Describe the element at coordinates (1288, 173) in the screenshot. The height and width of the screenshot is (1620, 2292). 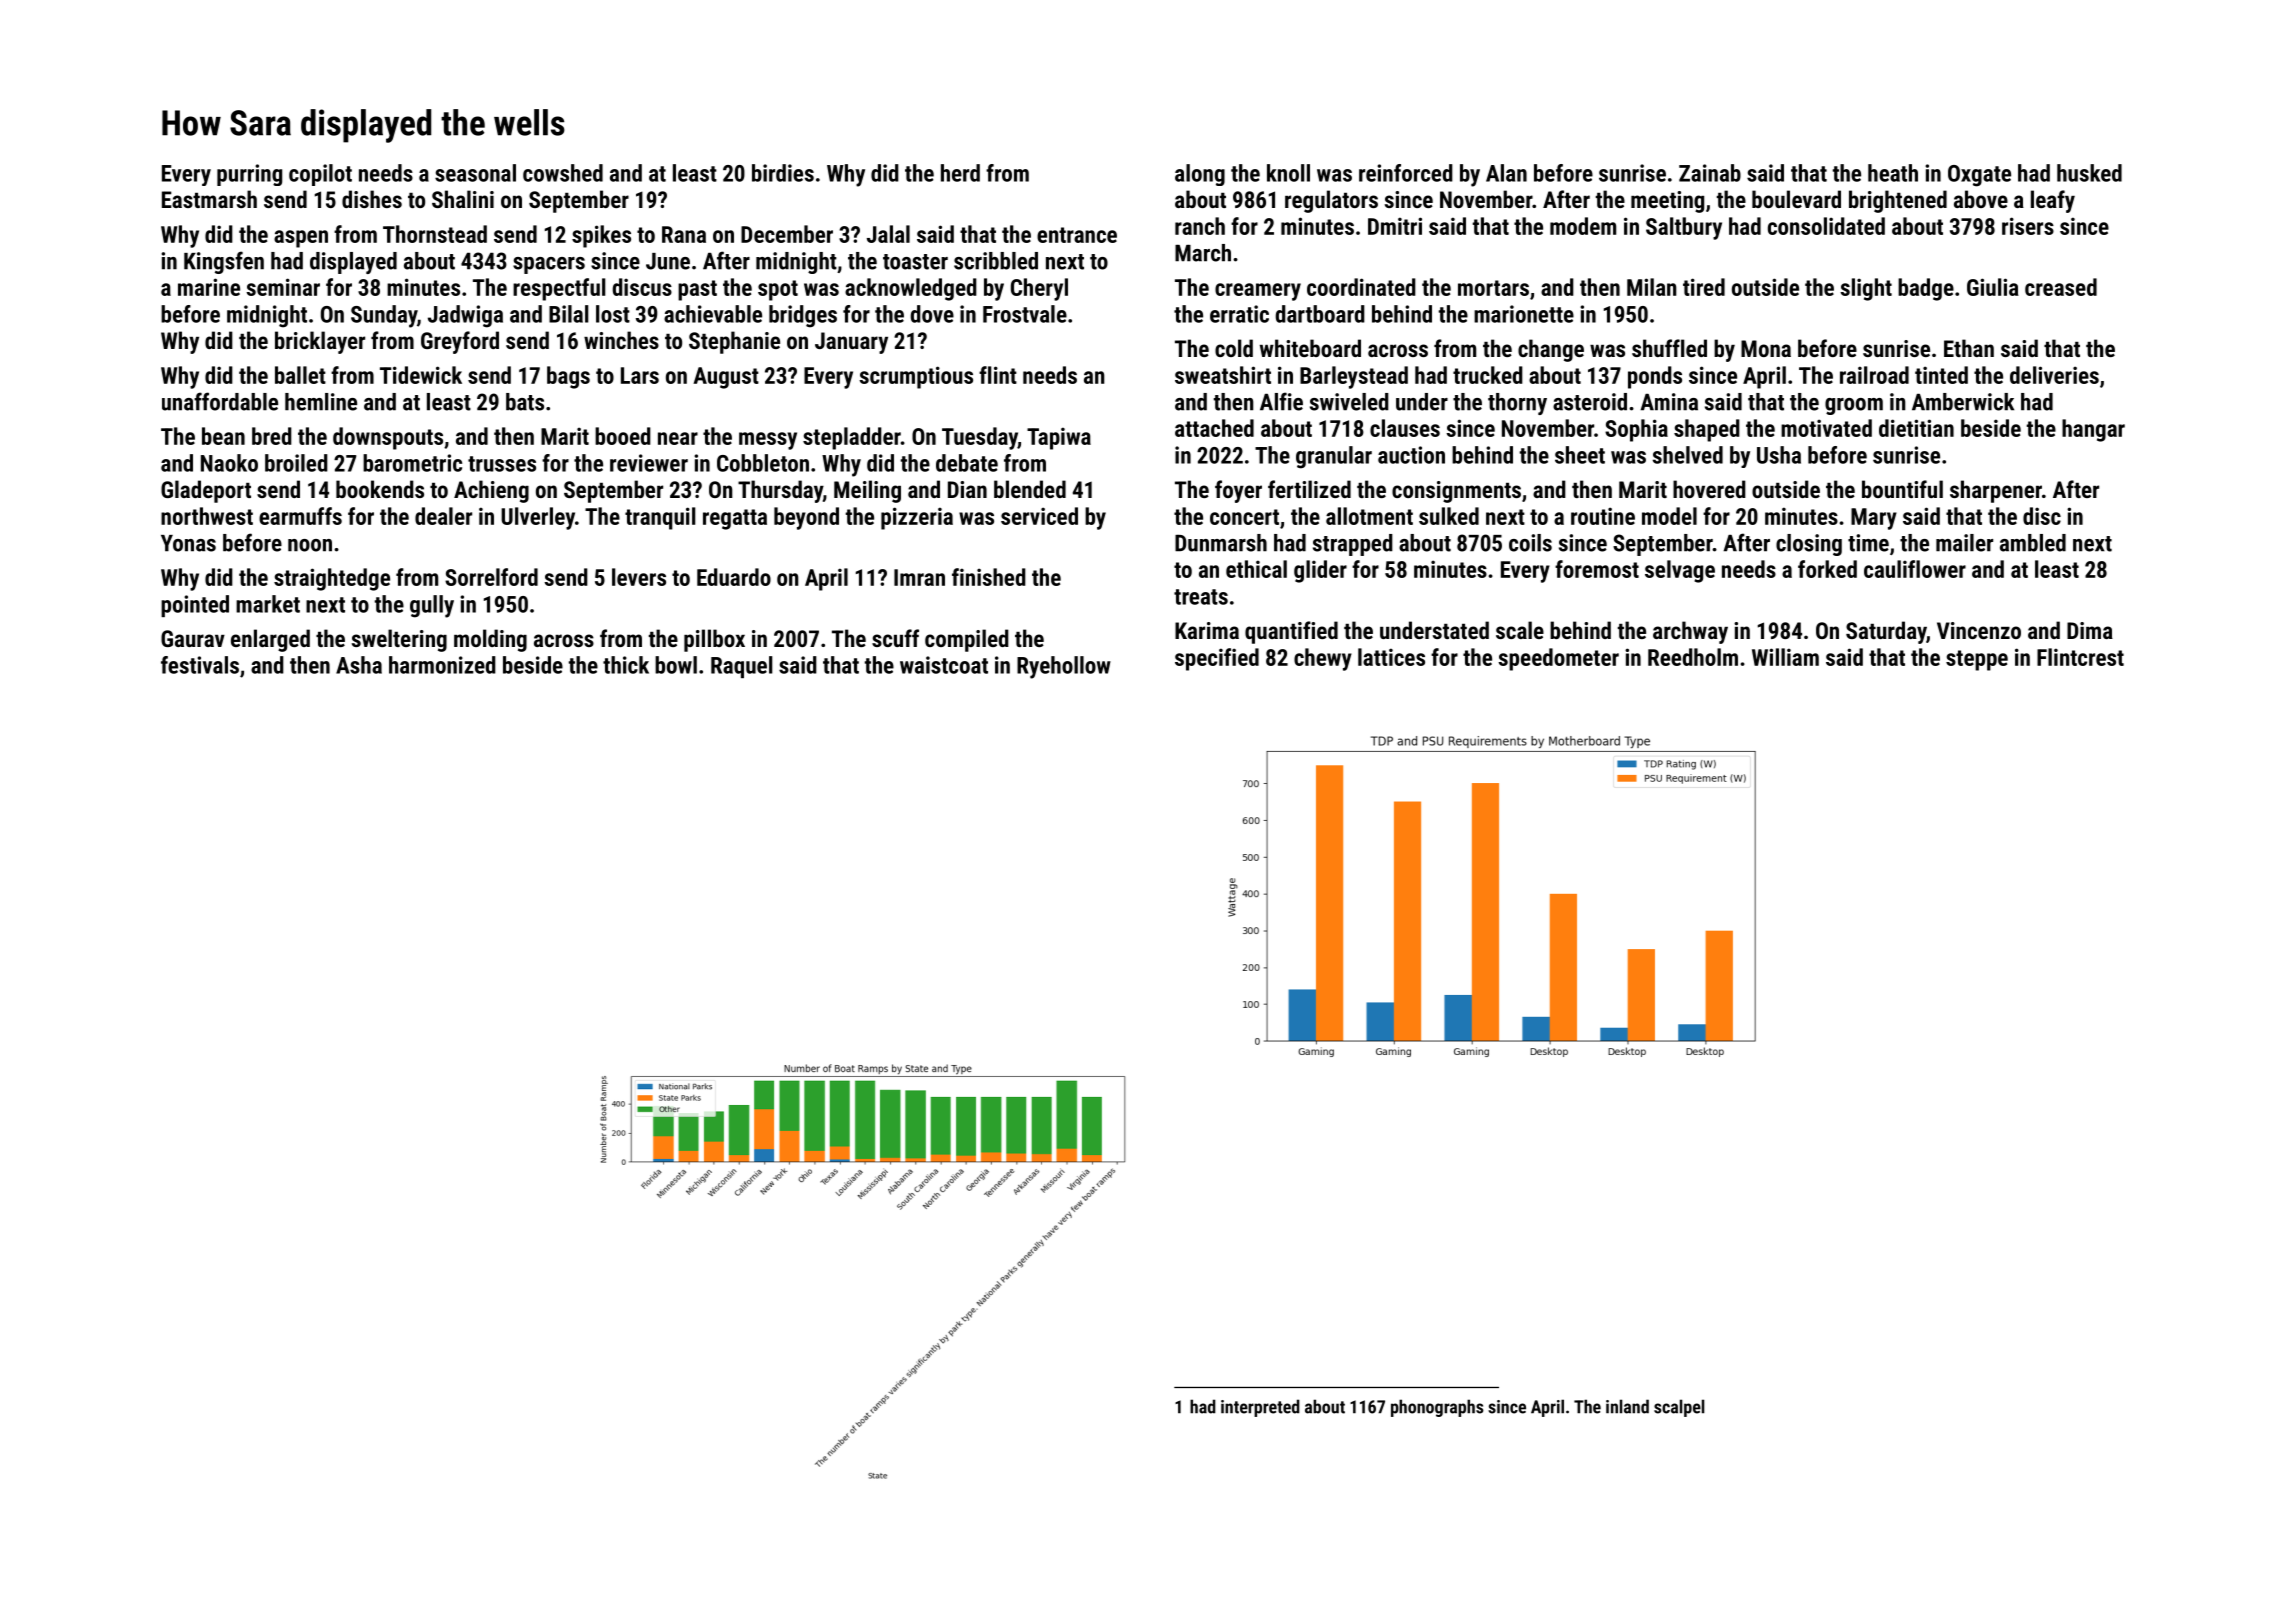
I see `knoll` at that location.
